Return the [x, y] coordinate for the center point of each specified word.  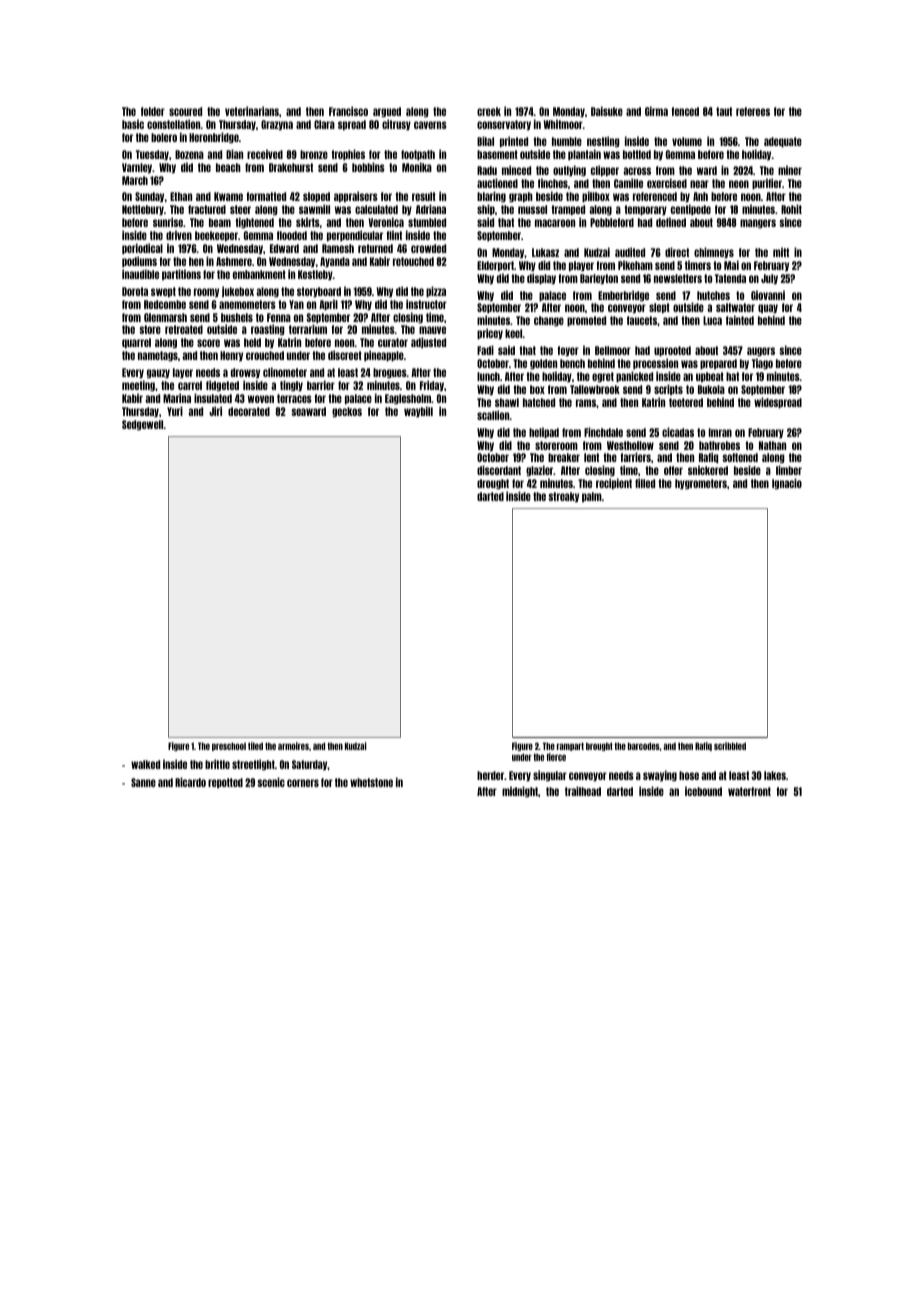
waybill [418, 411]
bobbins [368, 167]
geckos [347, 412]
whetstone [371, 782]
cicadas [678, 432]
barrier [321, 385]
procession [655, 363]
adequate [783, 142]
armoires [293, 746]
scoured [185, 111]
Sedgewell [143, 425]
